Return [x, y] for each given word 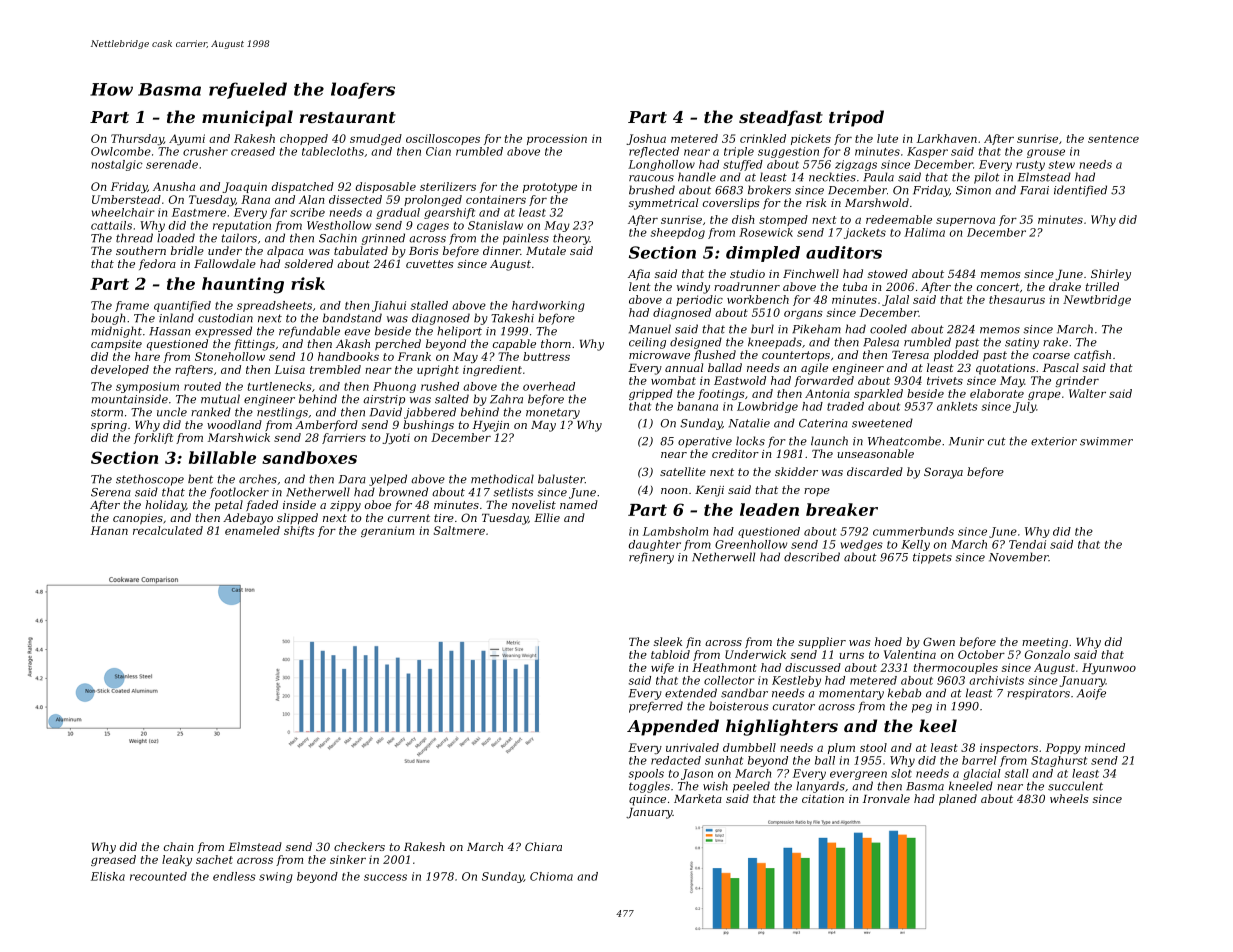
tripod [856, 118]
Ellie [547, 517]
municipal [247, 118]
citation [823, 799]
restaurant [348, 117]
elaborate [997, 393]
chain [178, 846]
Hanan [109, 530]
